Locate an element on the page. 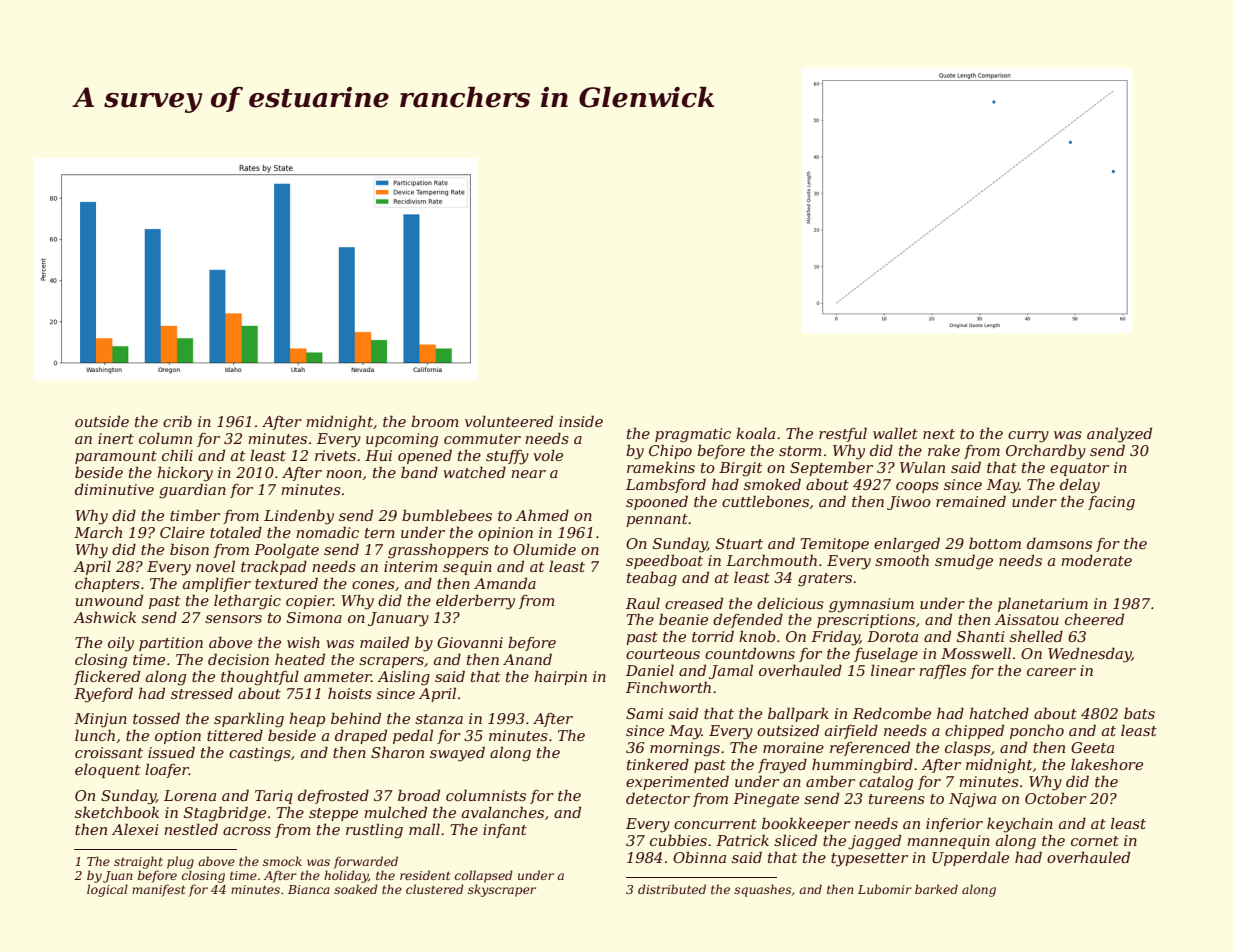 The image size is (1233, 952). barked is located at coordinates (936, 889).
